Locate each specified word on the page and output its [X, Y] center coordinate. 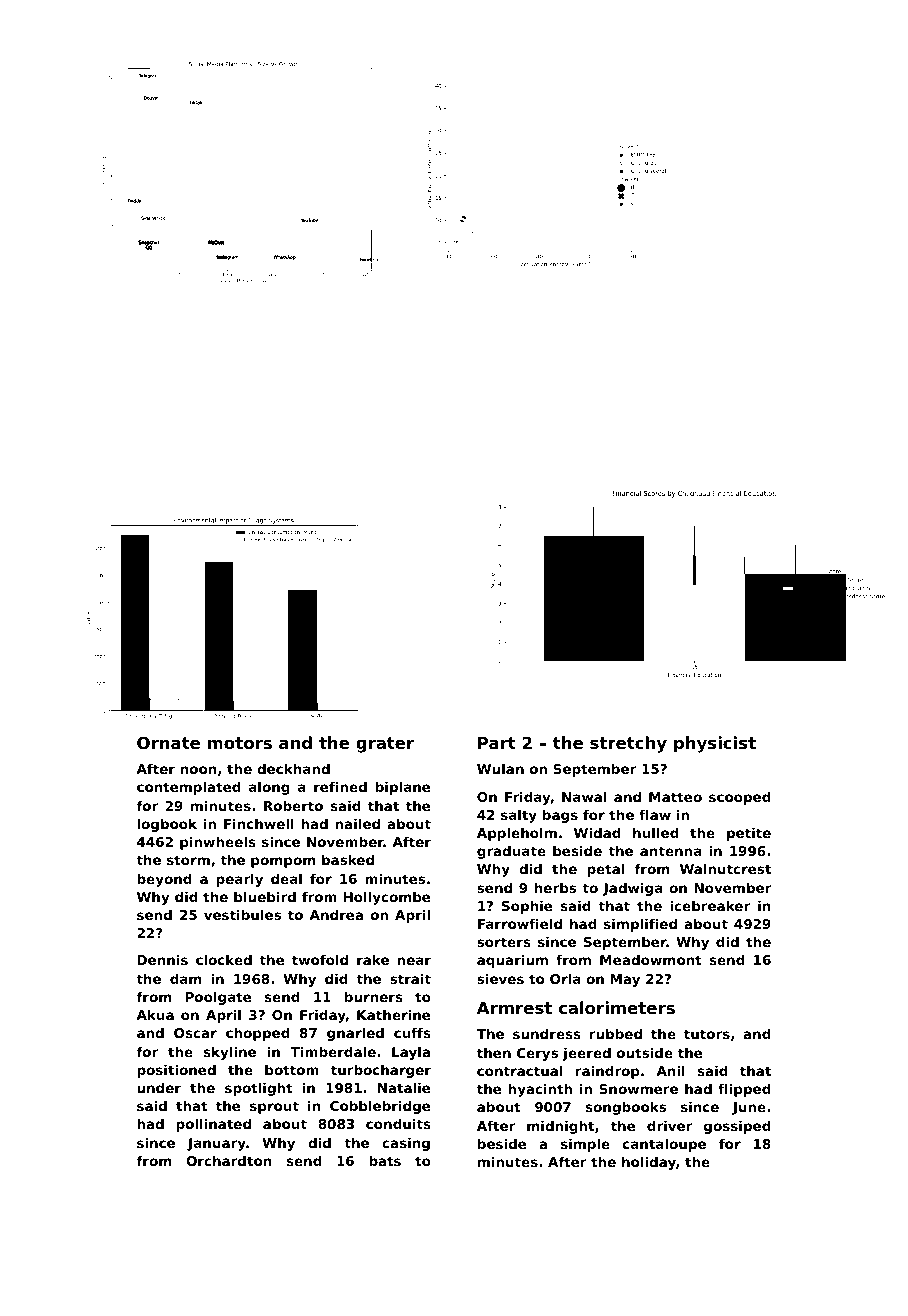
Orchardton [229, 1160]
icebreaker [710, 905]
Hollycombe [386, 898]
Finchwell [259, 823]
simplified [640, 925]
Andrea [336, 914]
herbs [555, 887]
